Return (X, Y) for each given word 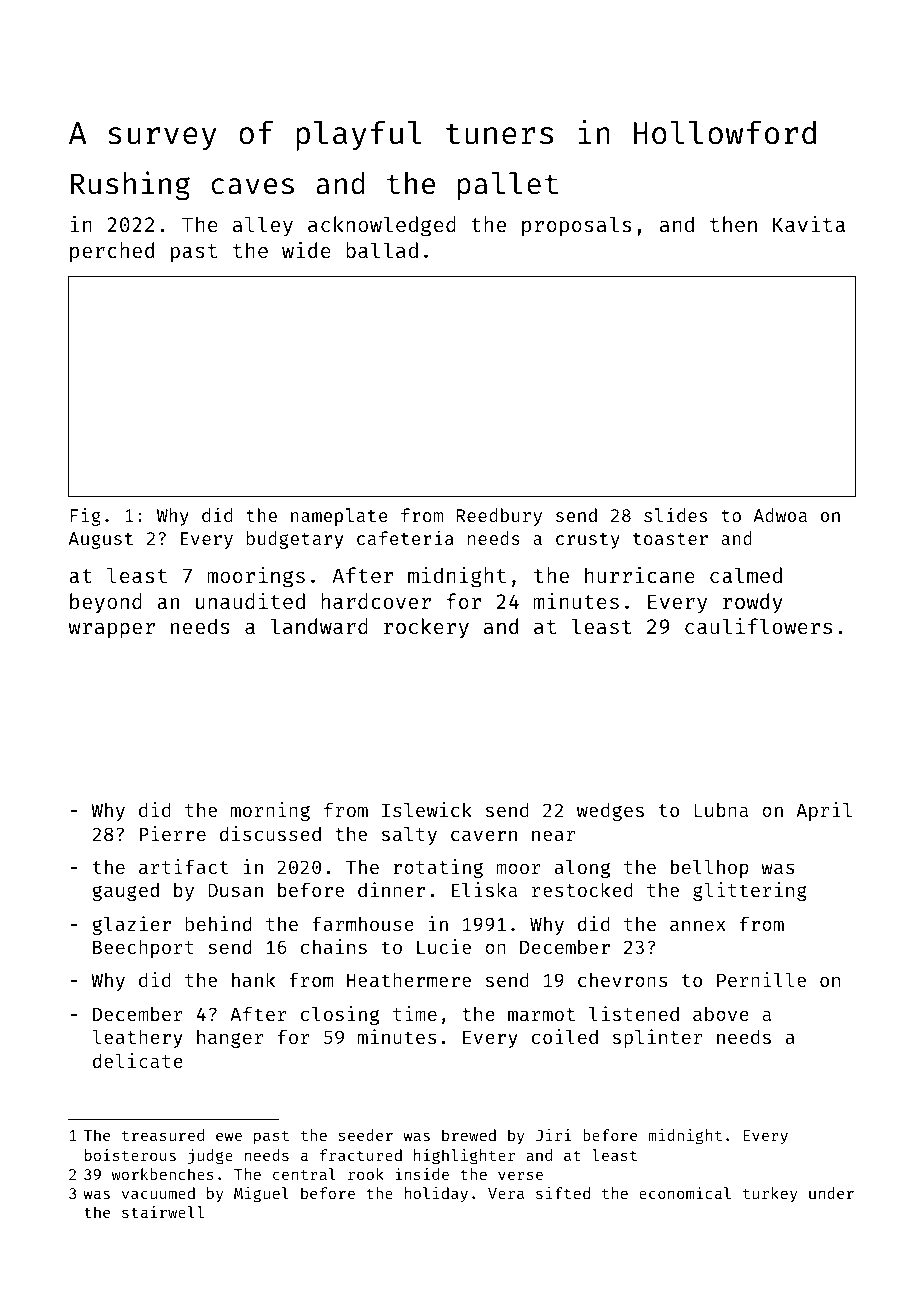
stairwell (163, 1212)
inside (422, 1174)
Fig (86, 517)
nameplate (339, 517)
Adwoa (780, 515)
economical (685, 1193)
